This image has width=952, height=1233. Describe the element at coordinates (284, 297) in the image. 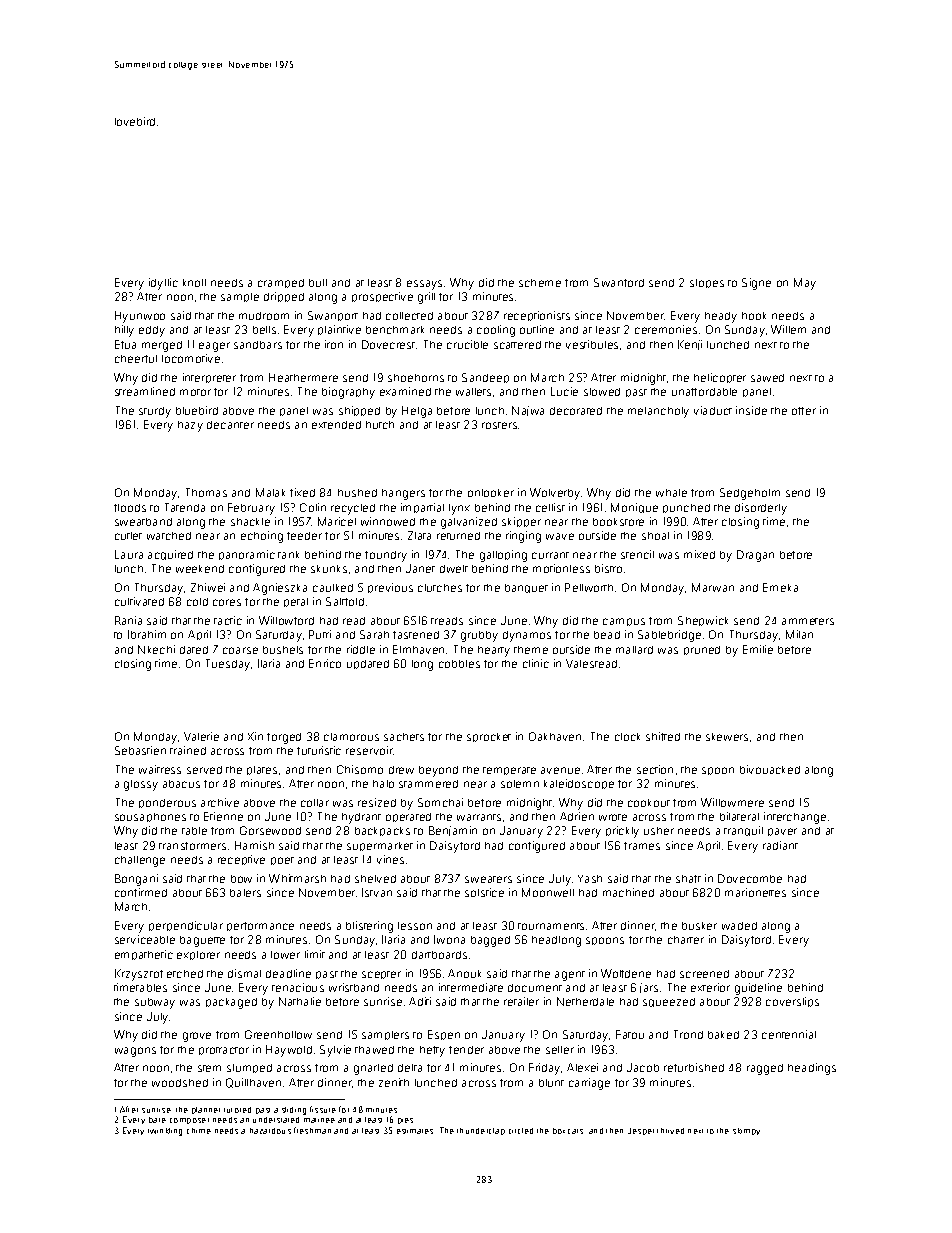

I see `dripped` at that location.
